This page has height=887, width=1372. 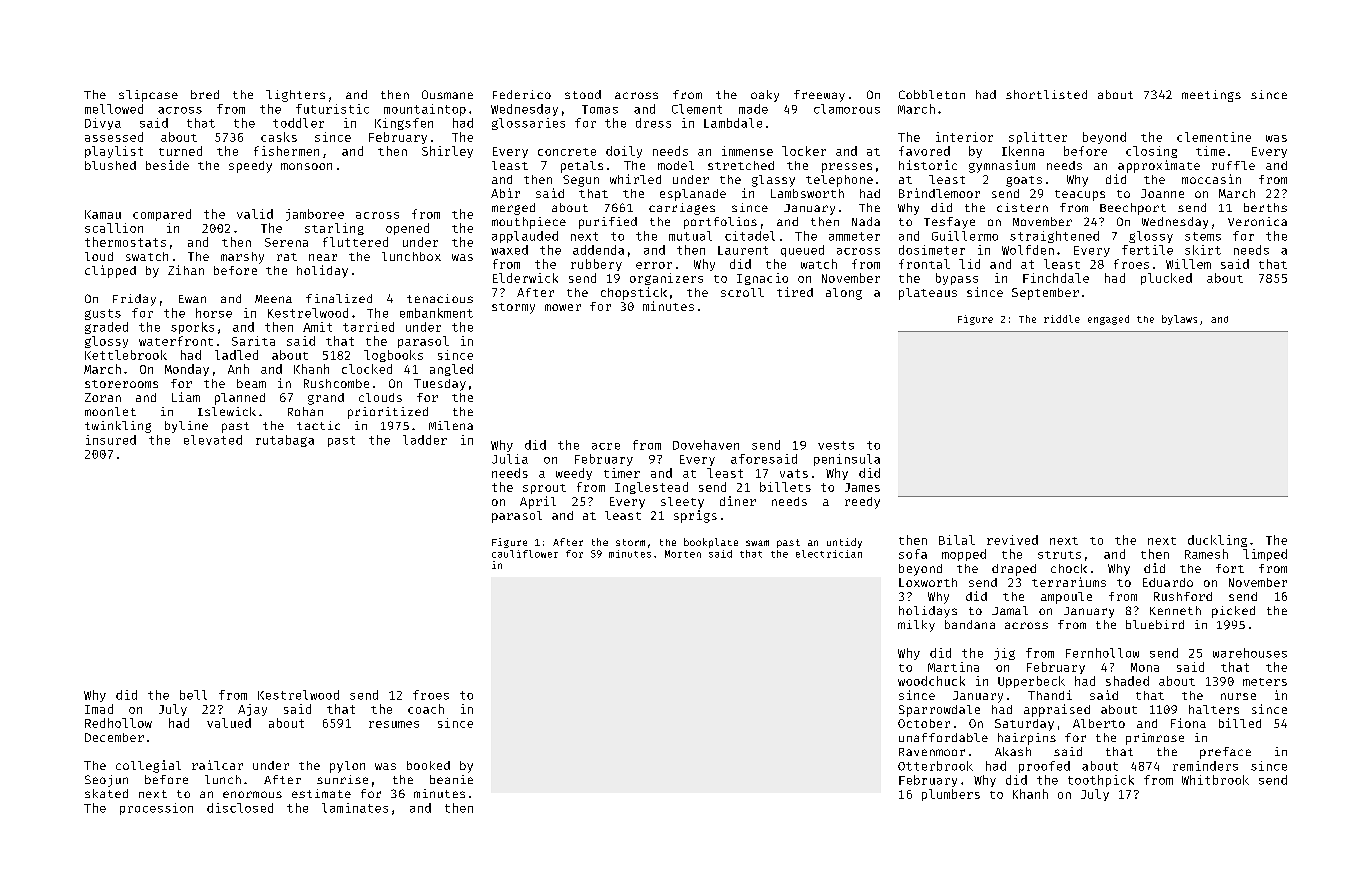 I want to click on reminders, so click(x=1205, y=766).
